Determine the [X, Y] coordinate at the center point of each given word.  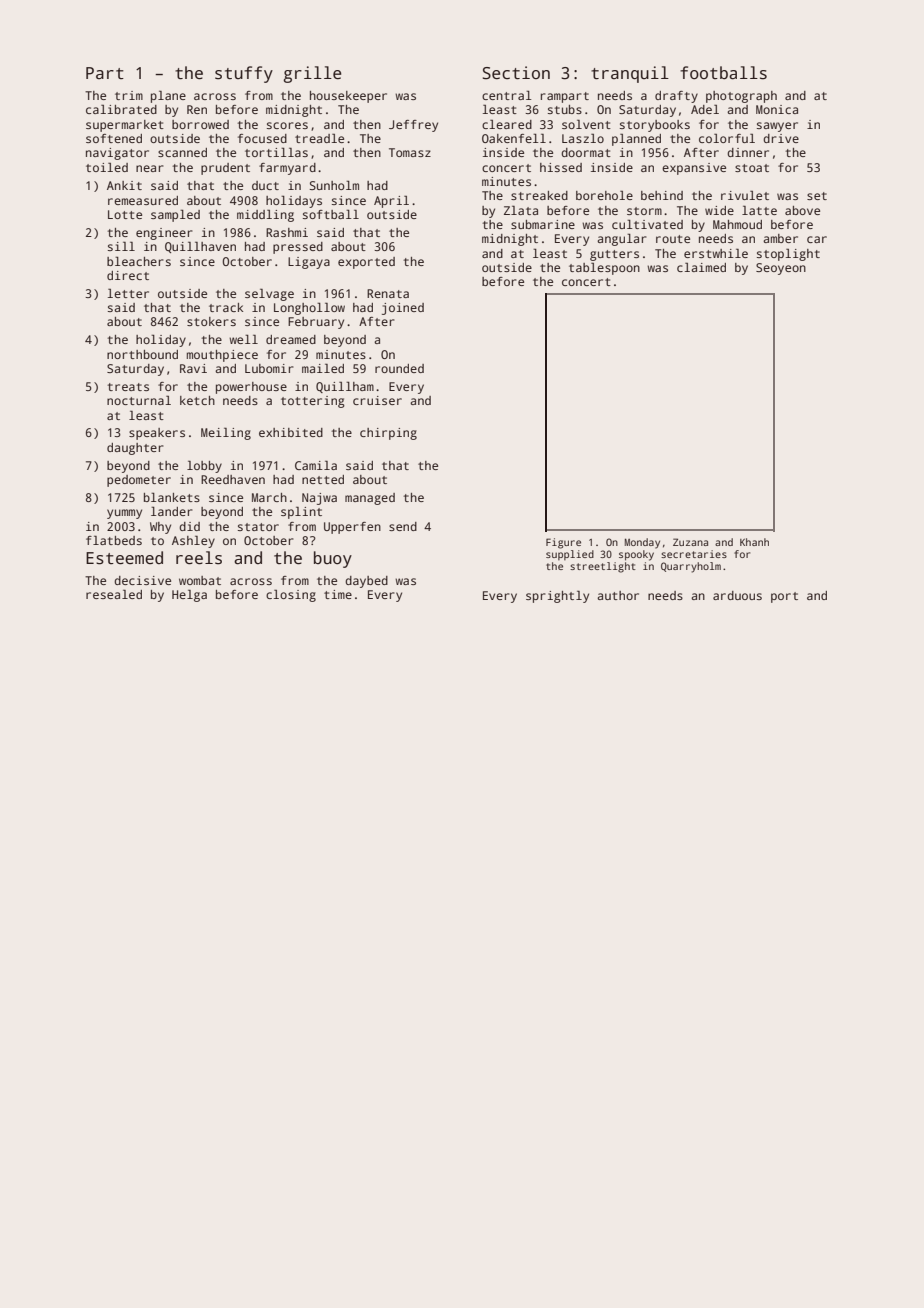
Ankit [124, 185]
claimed [701, 267]
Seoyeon [781, 269]
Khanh [754, 542]
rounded [399, 368]
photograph [741, 97]
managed [370, 499]
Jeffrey [413, 126]
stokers [211, 321]
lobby [204, 467]
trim [129, 95]
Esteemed [124, 558]
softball [331, 214]
